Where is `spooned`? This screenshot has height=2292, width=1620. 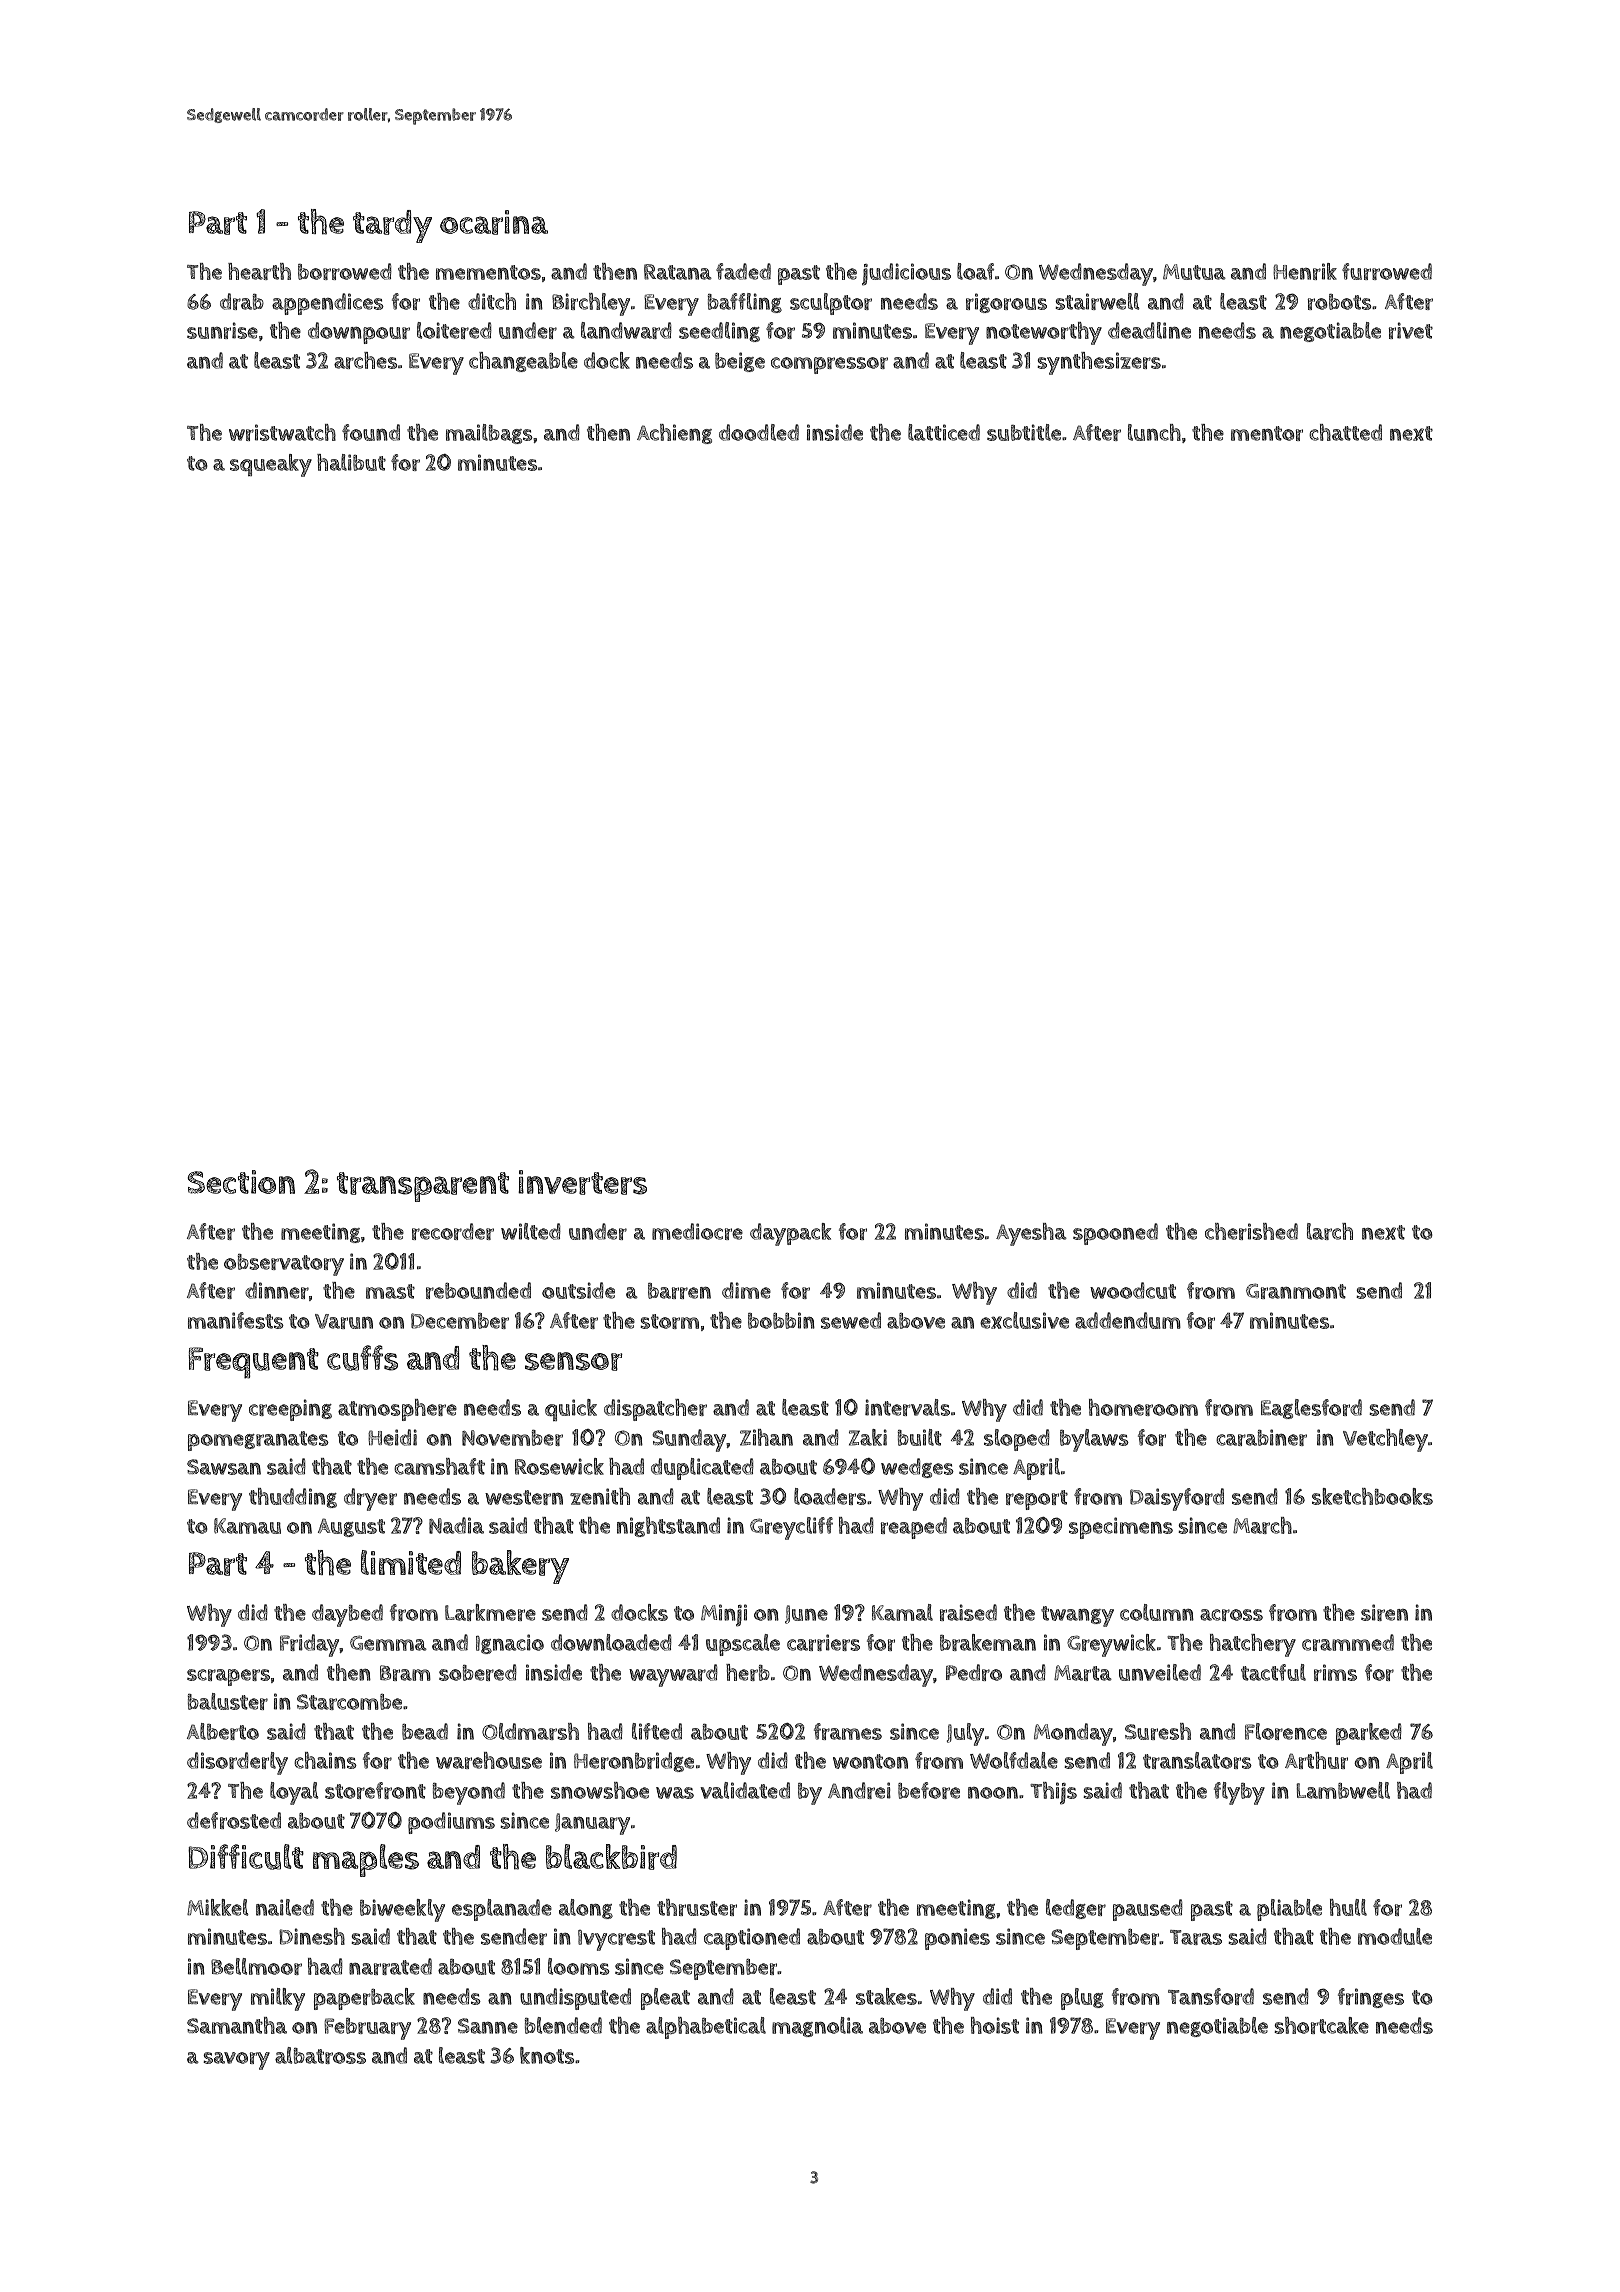 spooned is located at coordinates (1115, 1234).
